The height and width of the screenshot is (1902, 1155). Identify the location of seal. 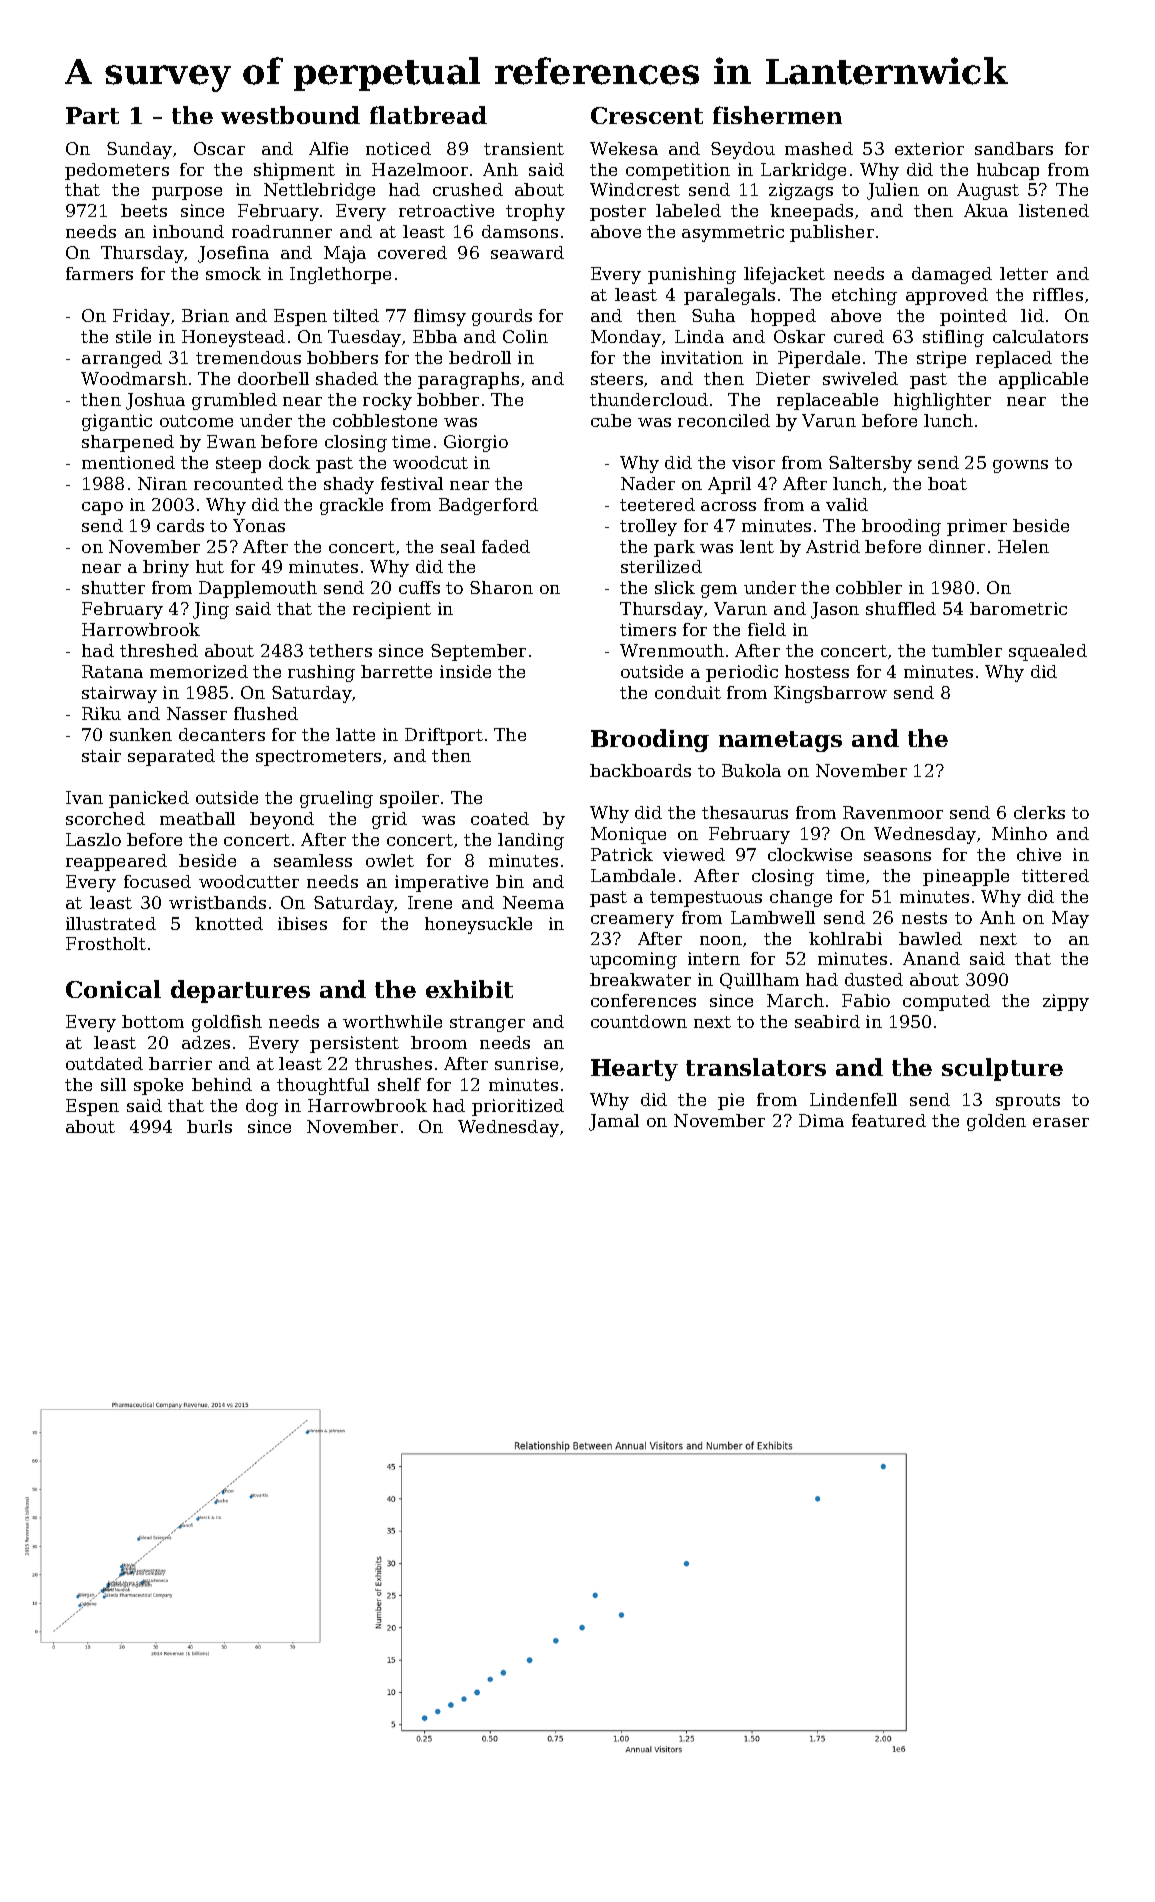
(458, 546).
